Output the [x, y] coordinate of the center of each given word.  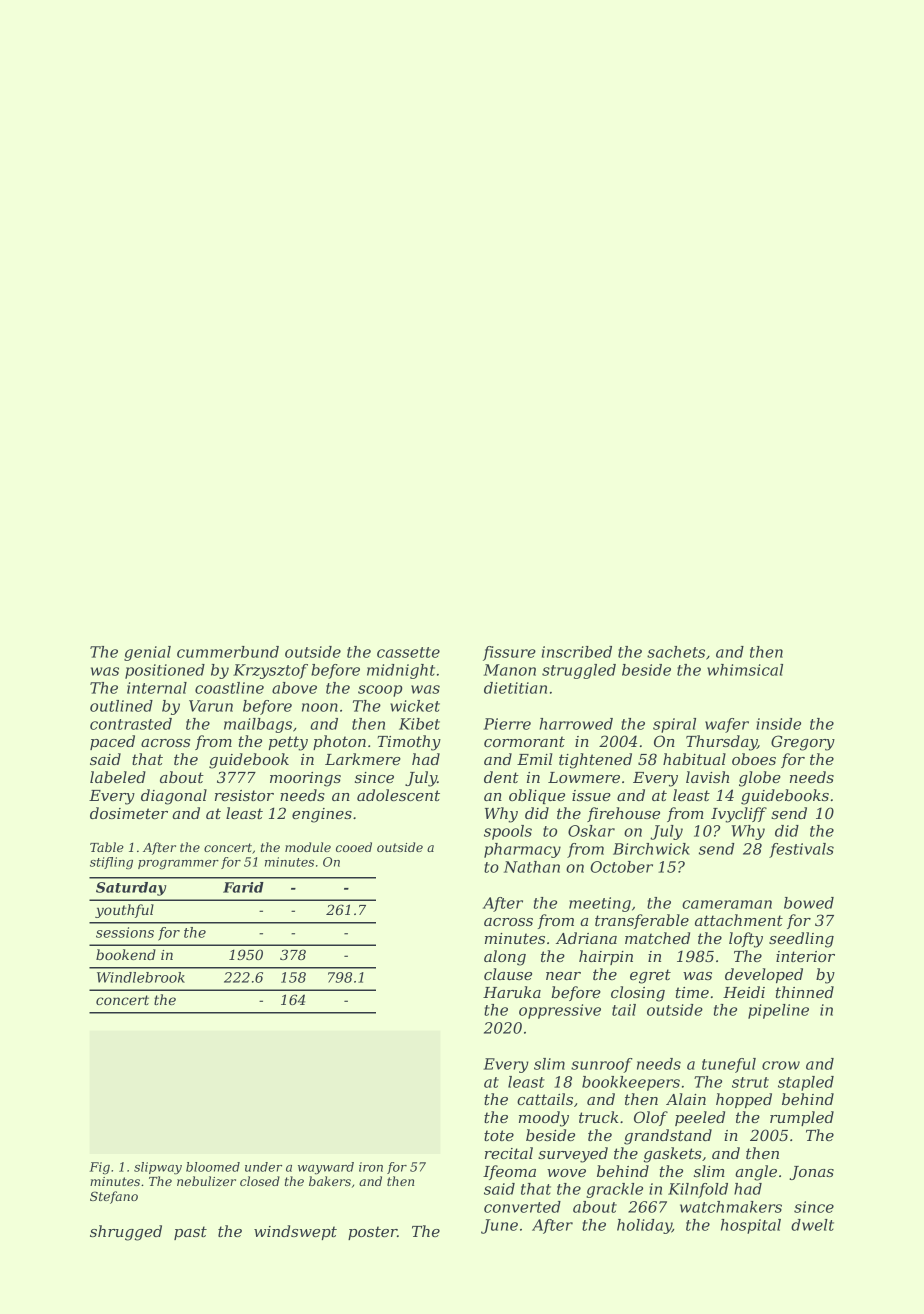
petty [288, 743]
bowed [809, 903]
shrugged [126, 1233]
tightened [595, 761]
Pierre [507, 724]
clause [508, 974]
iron [371, 1167]
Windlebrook [141, 977]
